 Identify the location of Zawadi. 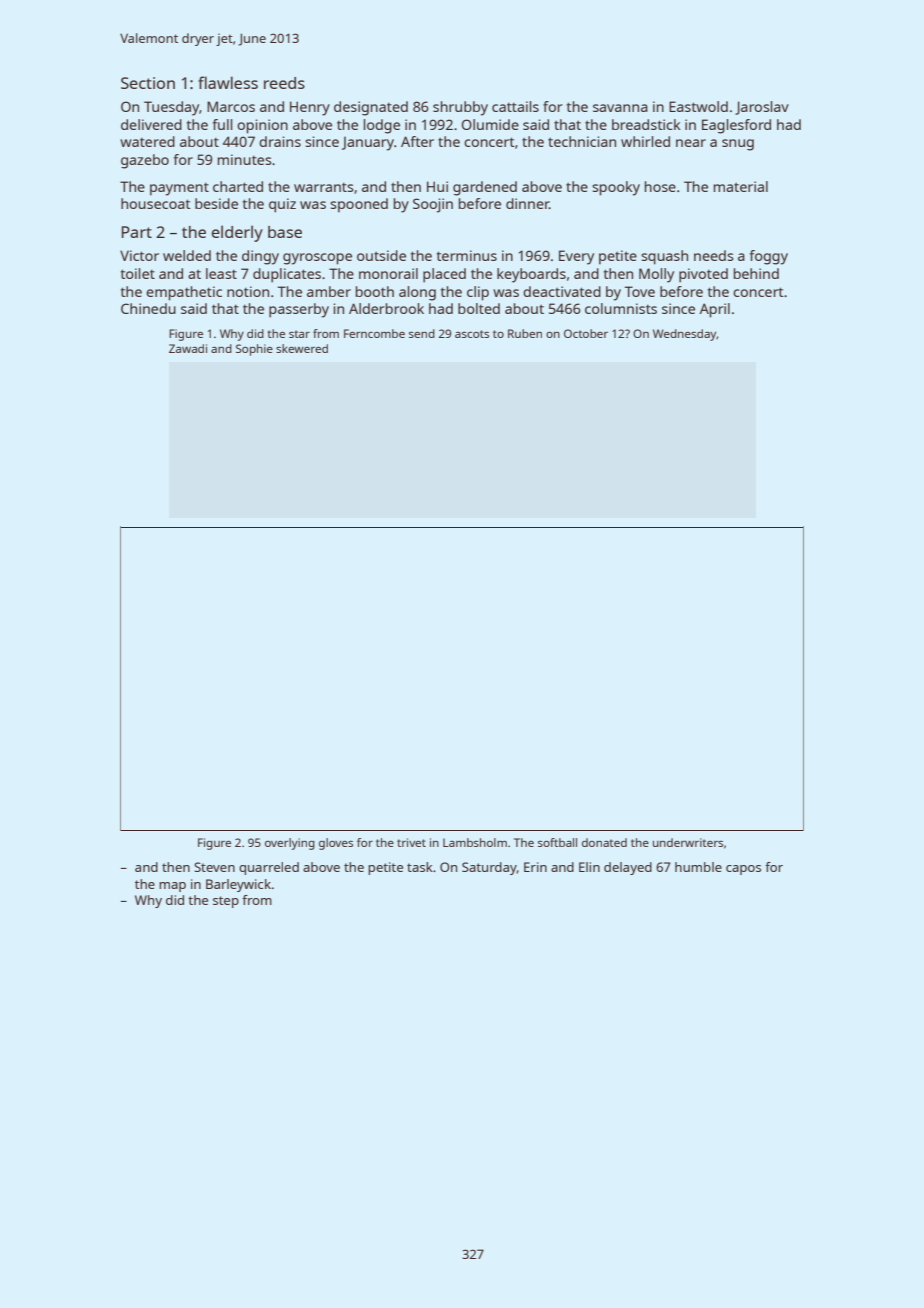
(188, 348).
